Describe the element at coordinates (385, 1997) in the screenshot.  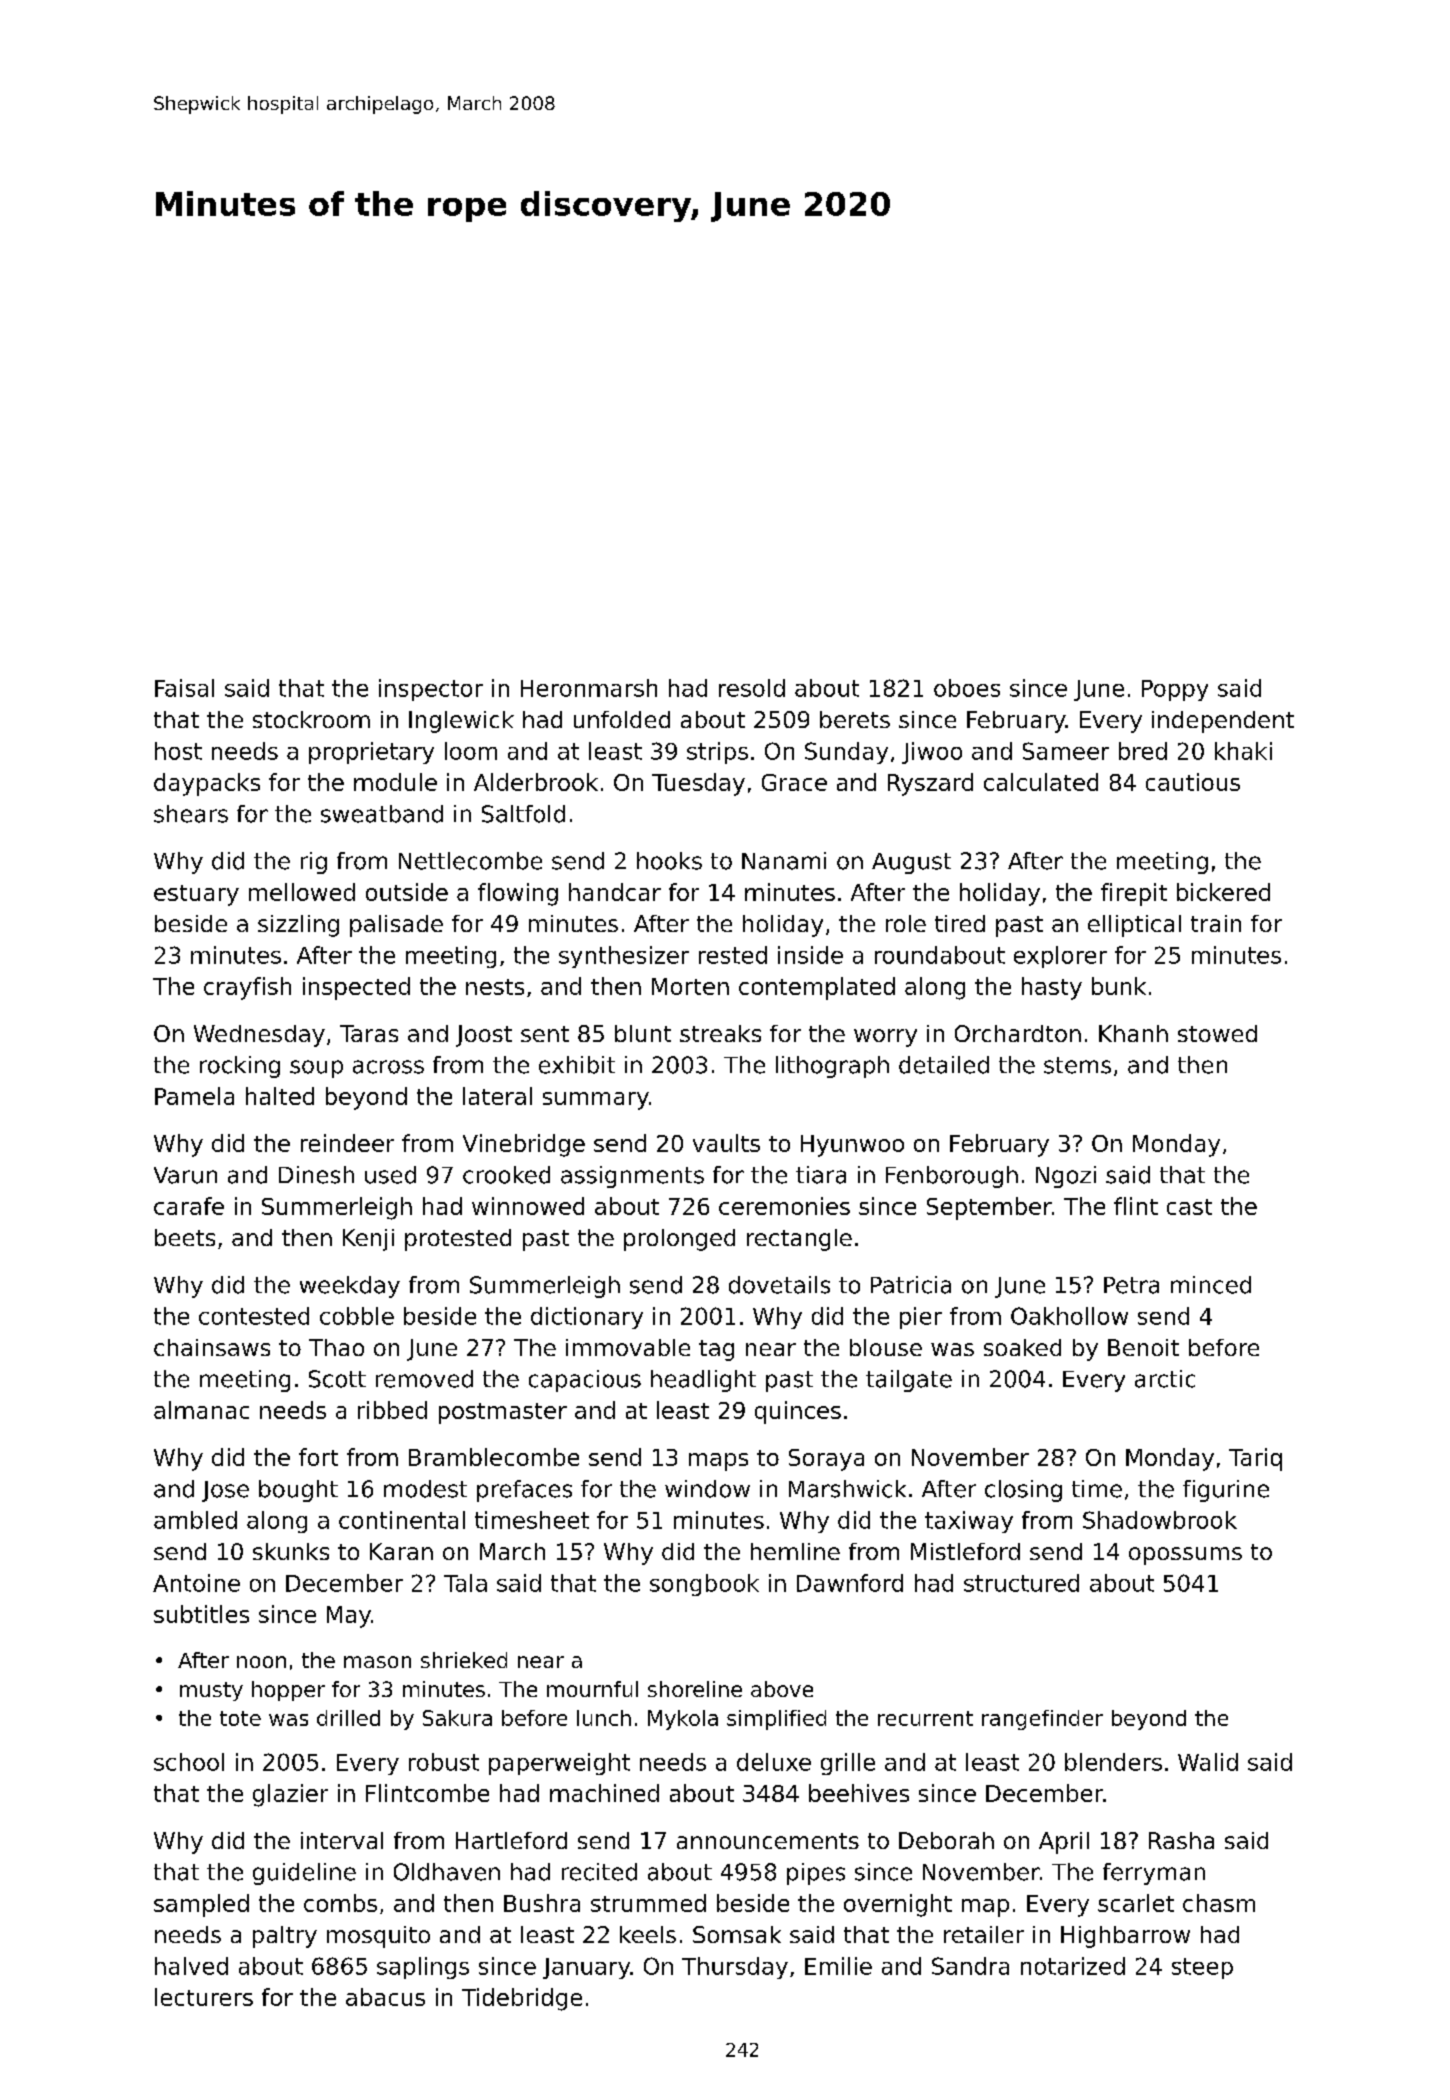
I see `abacus` at that location.
